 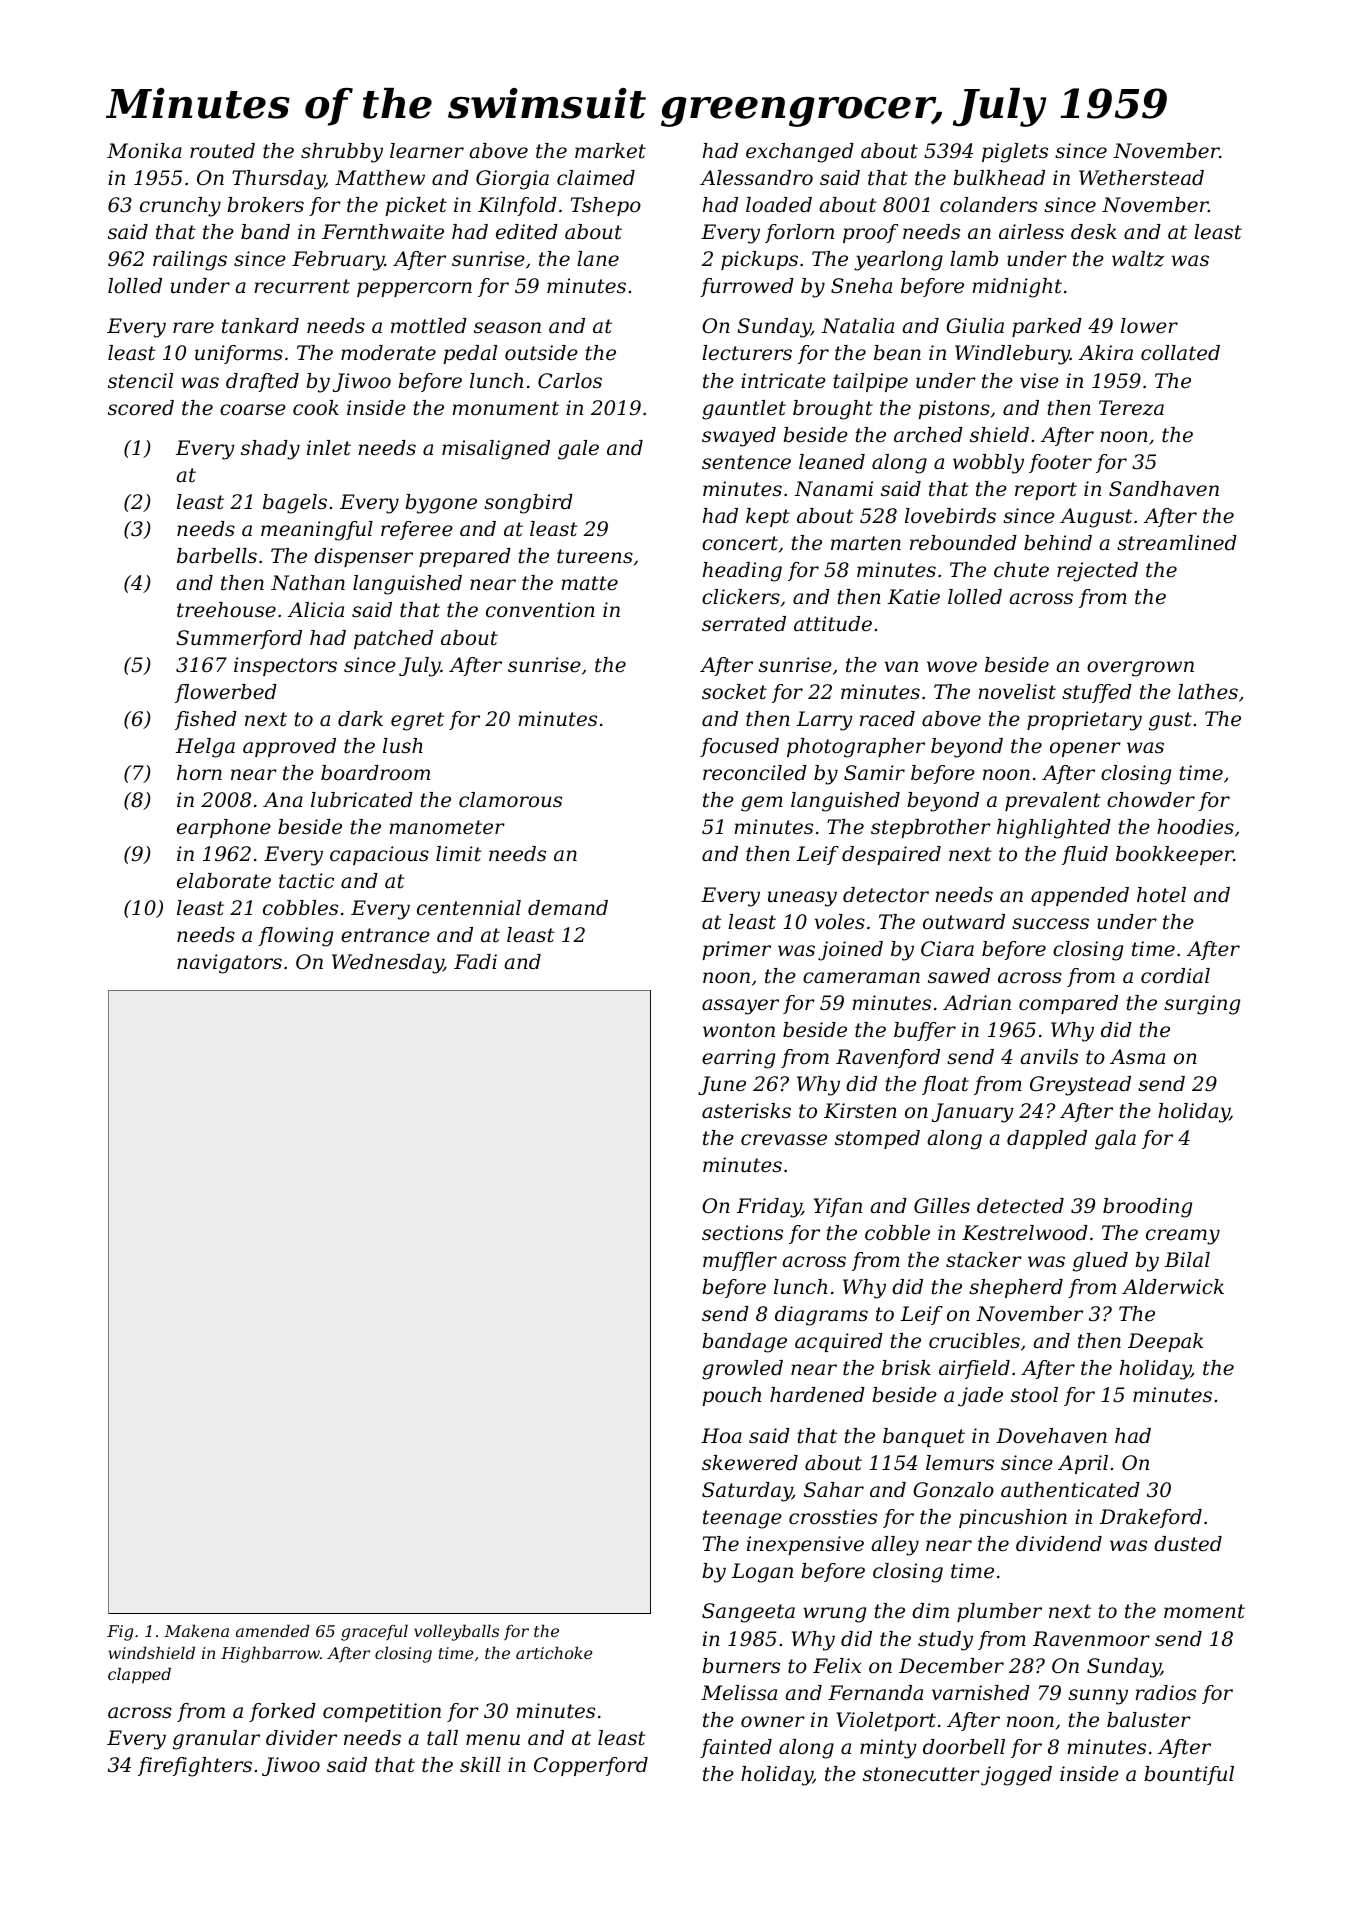 What do you see at coordinates (931, 828) in the page?
I see `stepbrother` at bounding box center [931, 828].
